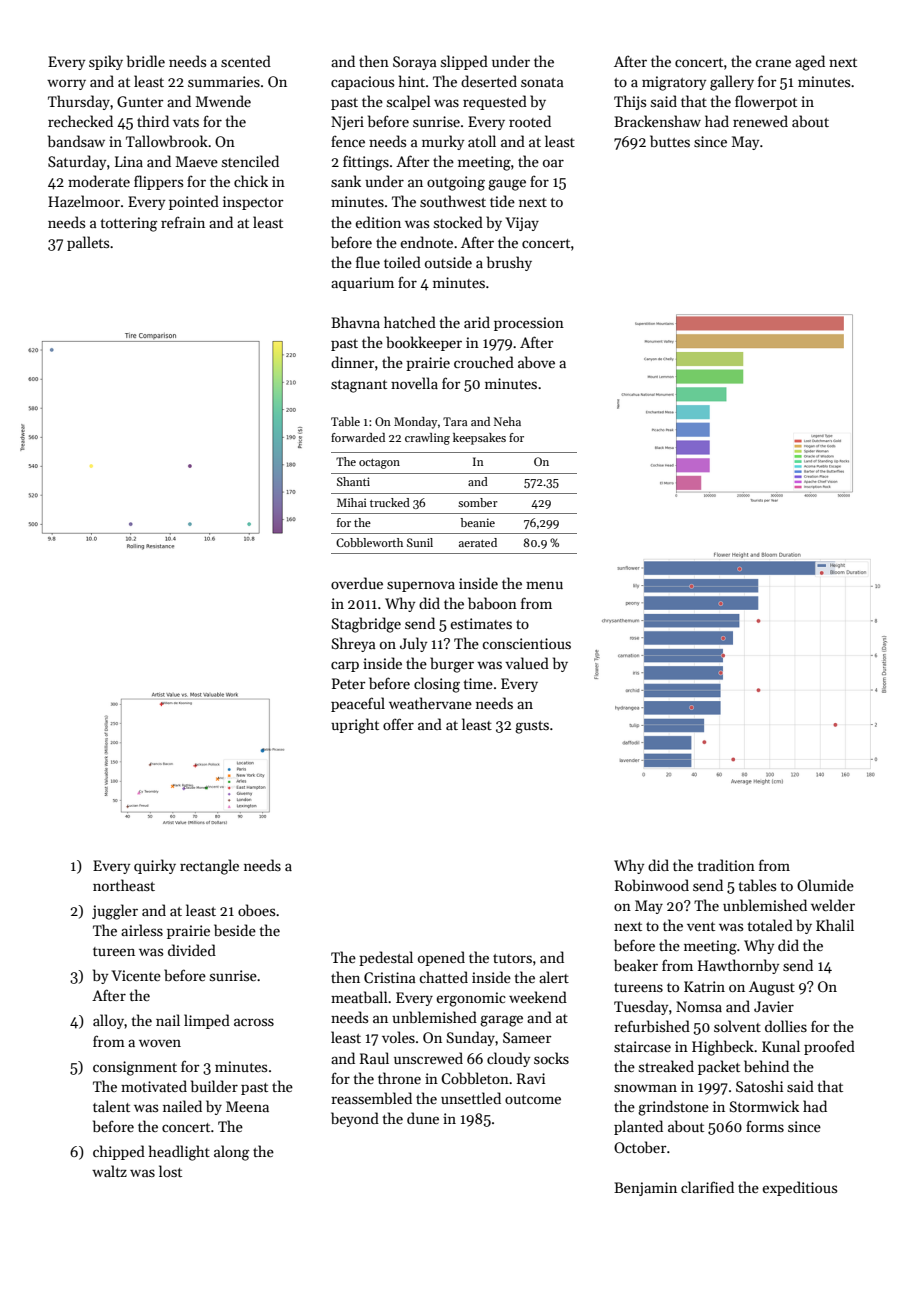 Image resolution: width=908 pixels, height=1316 pixels. I want to click on dinner, so click(353, 362).
